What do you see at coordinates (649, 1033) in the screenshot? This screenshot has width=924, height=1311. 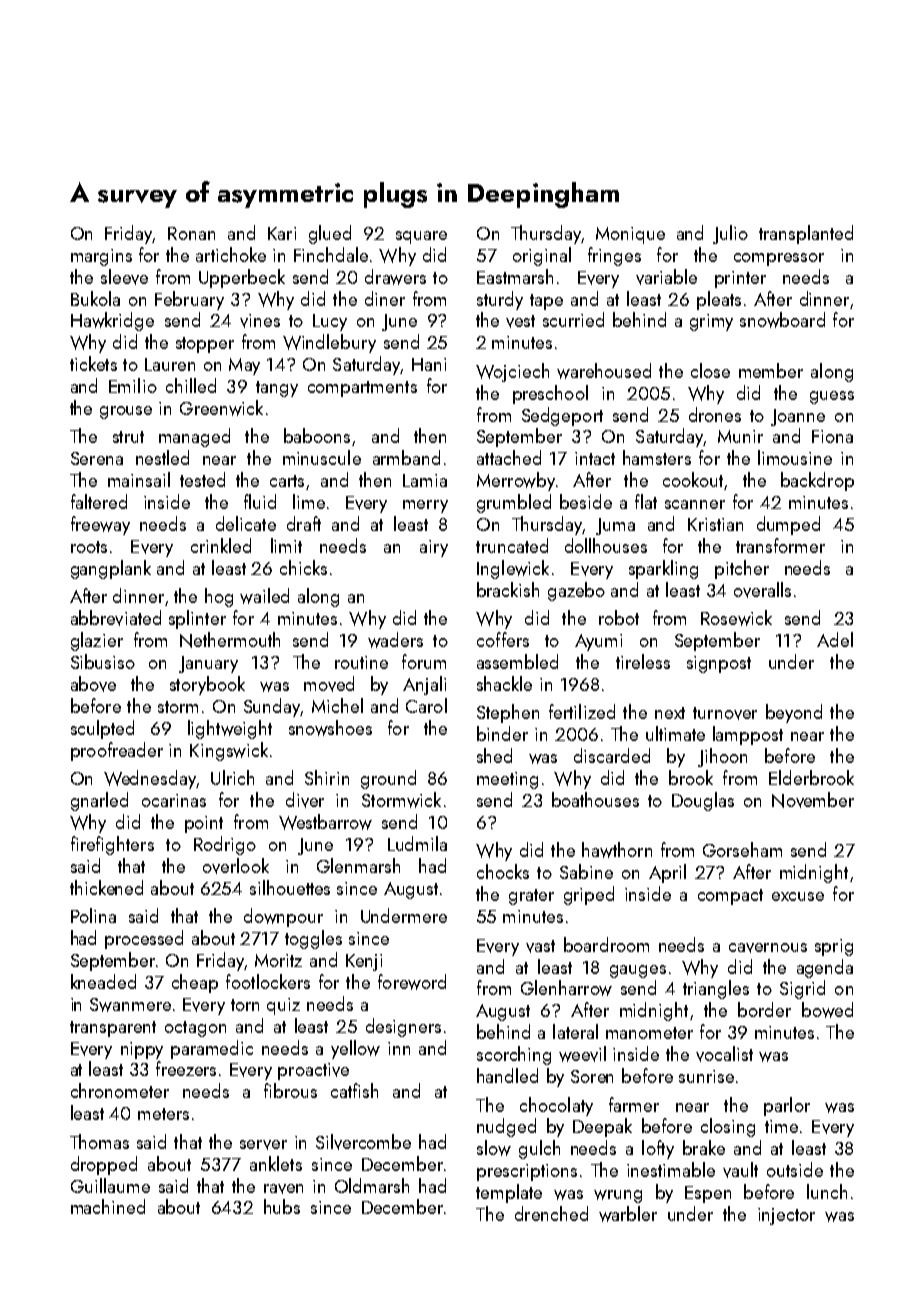 I see `manometer` at bounding box center [649, 1033].
